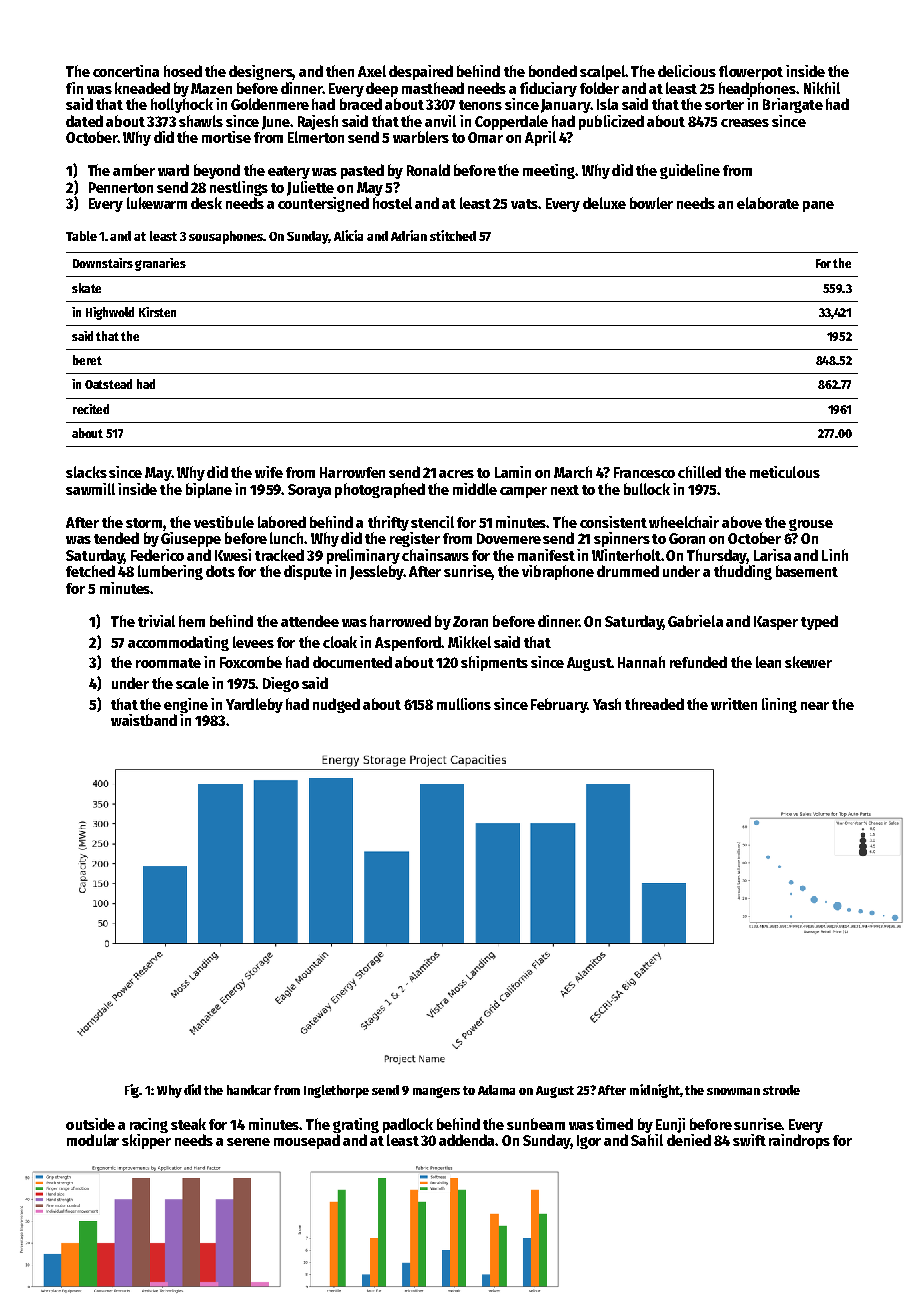 The image size is (924, 1314). I want to click on elaborate, so click(768, 203).
